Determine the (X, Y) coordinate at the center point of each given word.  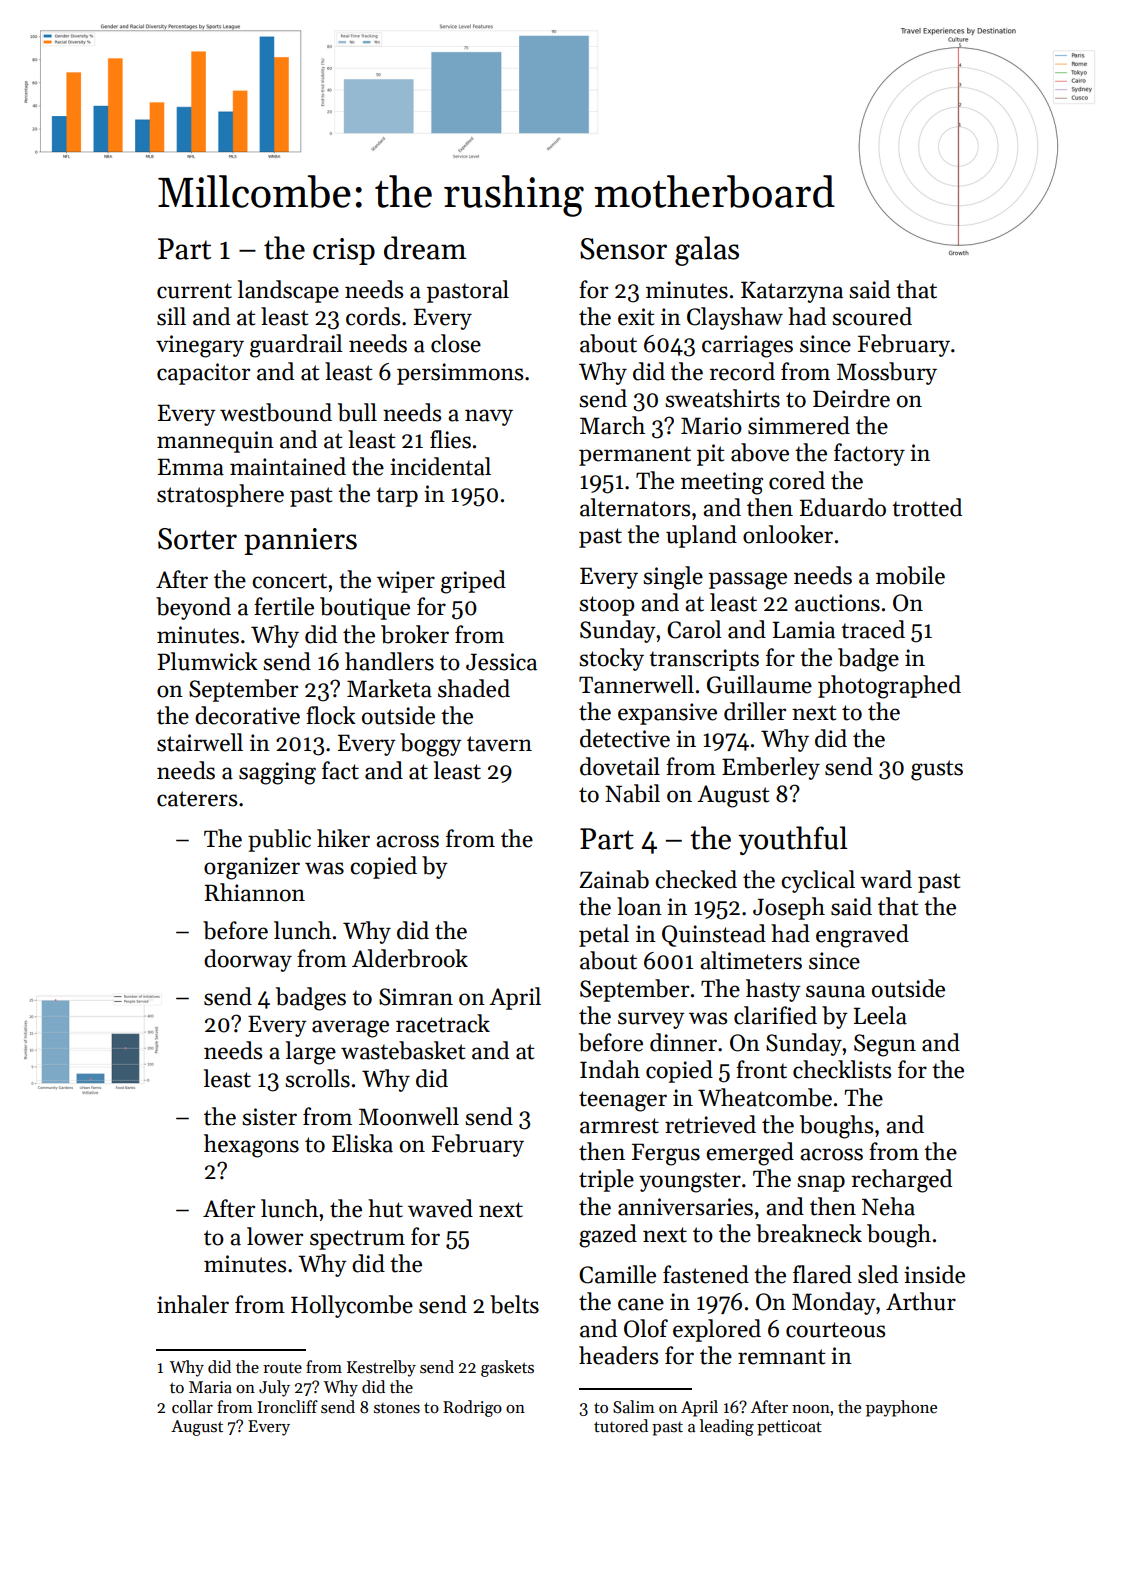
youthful (793, 840)
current (194, 291)
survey (651, 1020)
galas (707, 251)
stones (397, 1408)
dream (425, 248)
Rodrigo (472, 1408)
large (311, 1053)
